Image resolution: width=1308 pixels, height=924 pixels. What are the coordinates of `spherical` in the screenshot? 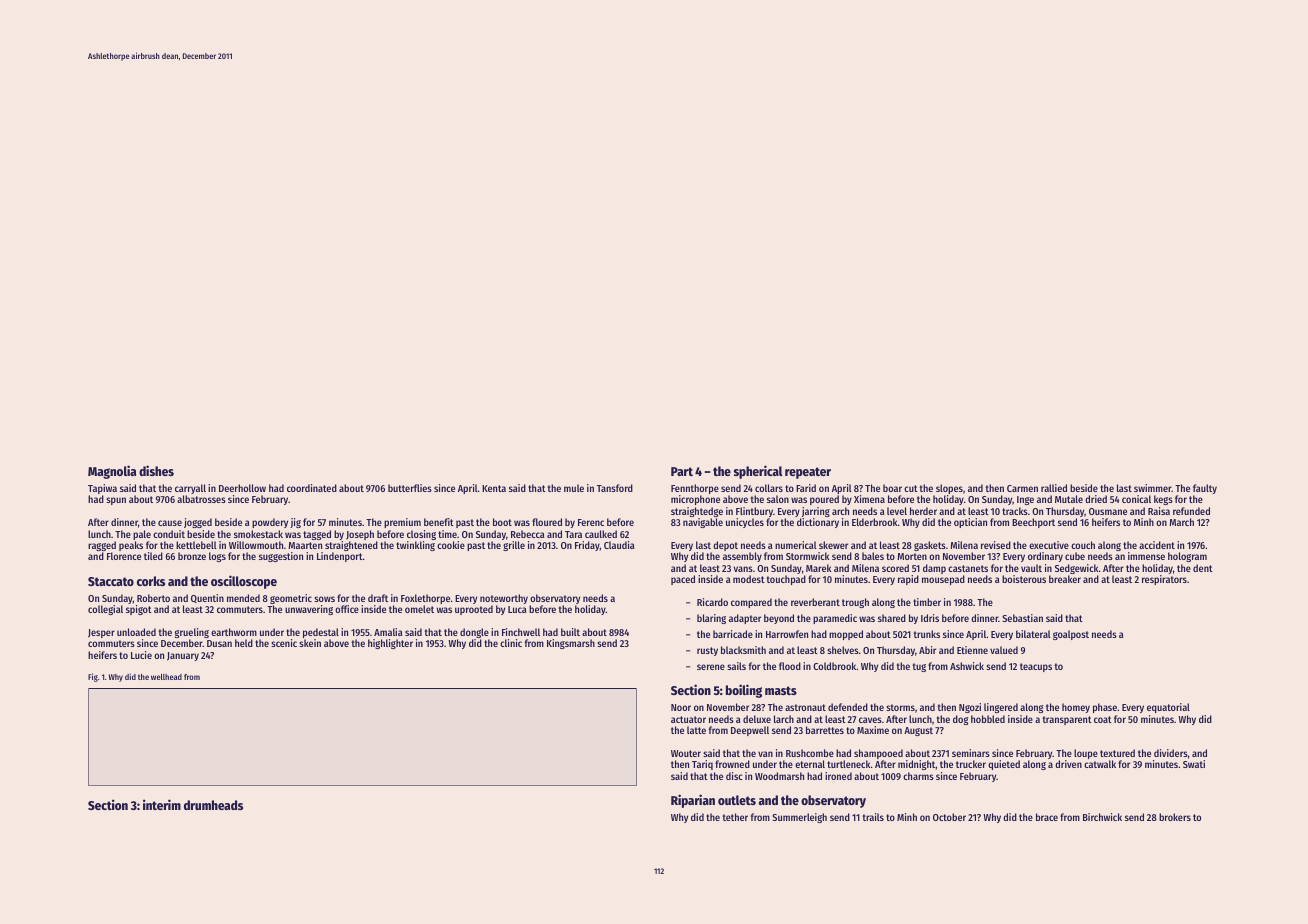 It's located at (758, 472).
